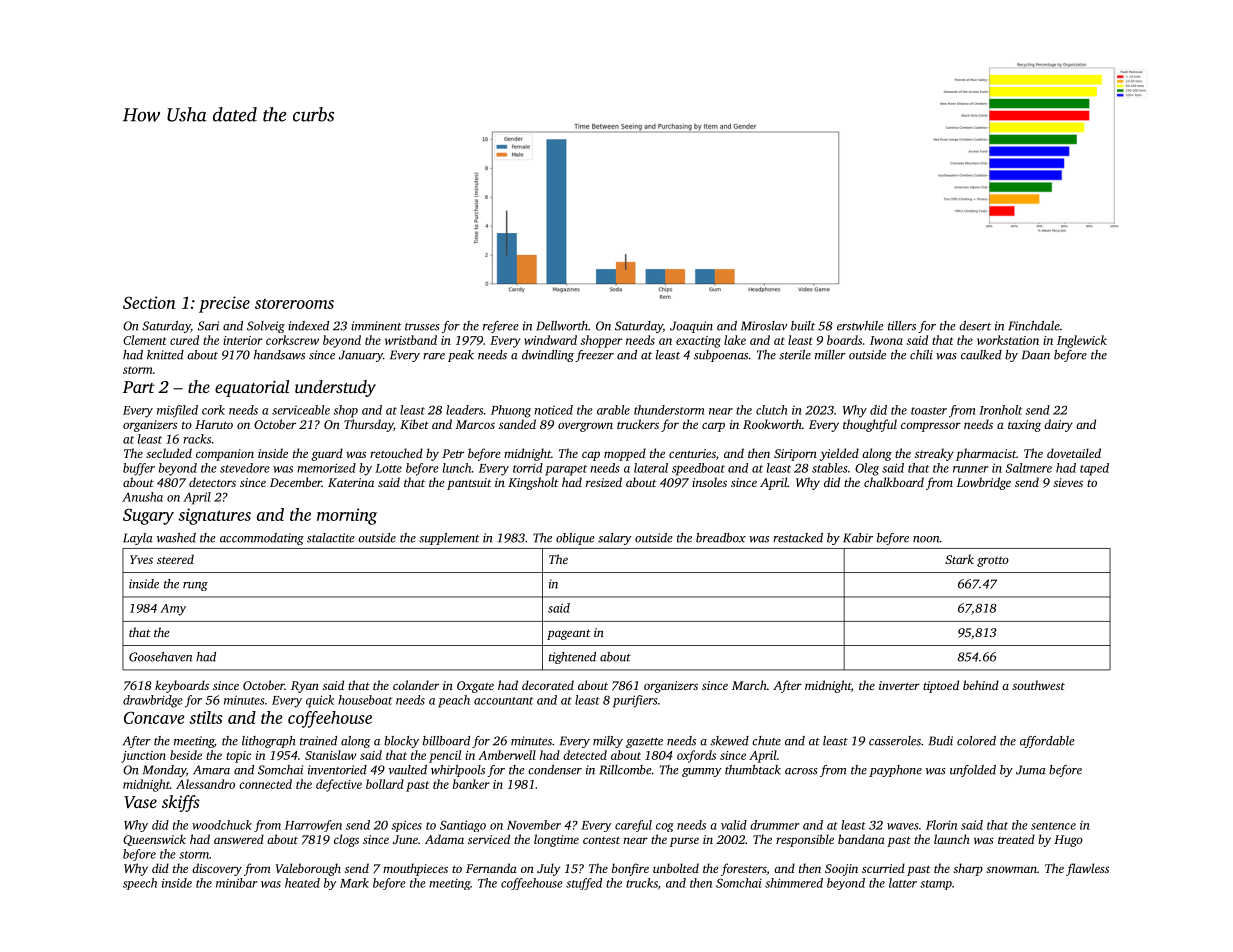 The height and width of the screenshot is (952, 1233). I want to click on trucks, so click(642, 883).
